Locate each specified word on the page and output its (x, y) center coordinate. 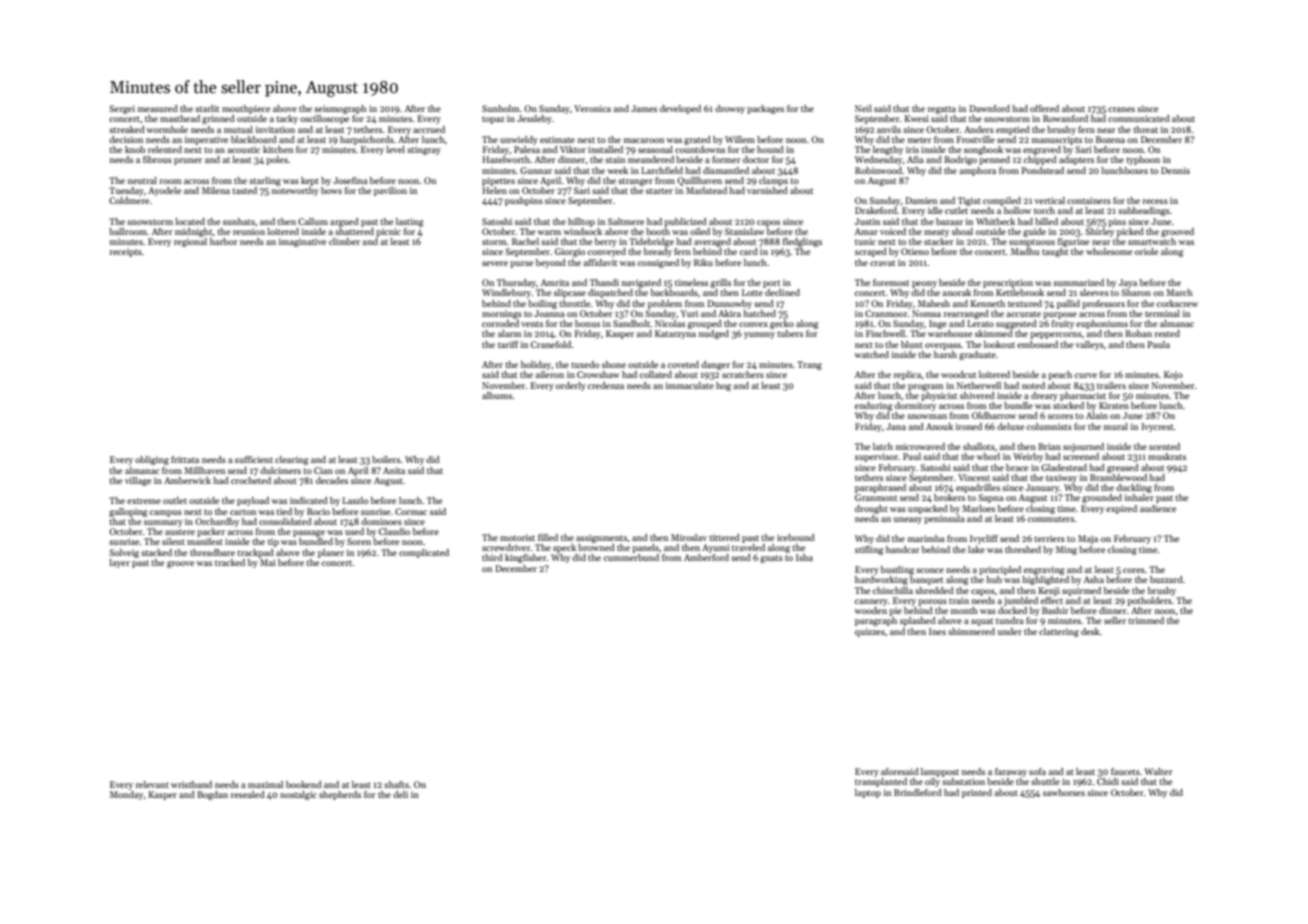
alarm (509, 333)
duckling (1134, 488)
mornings (502, 314)
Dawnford (989, 108)
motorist (517, 537)
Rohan (1138, 333)
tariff (508, 344)
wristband (191, 784)
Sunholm (500, 108)
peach (1060, 375)
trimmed (1146, 620)
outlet (175, 500)
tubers (790, 333)
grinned (218, 119)
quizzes (870, 632)
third (492, 557)
